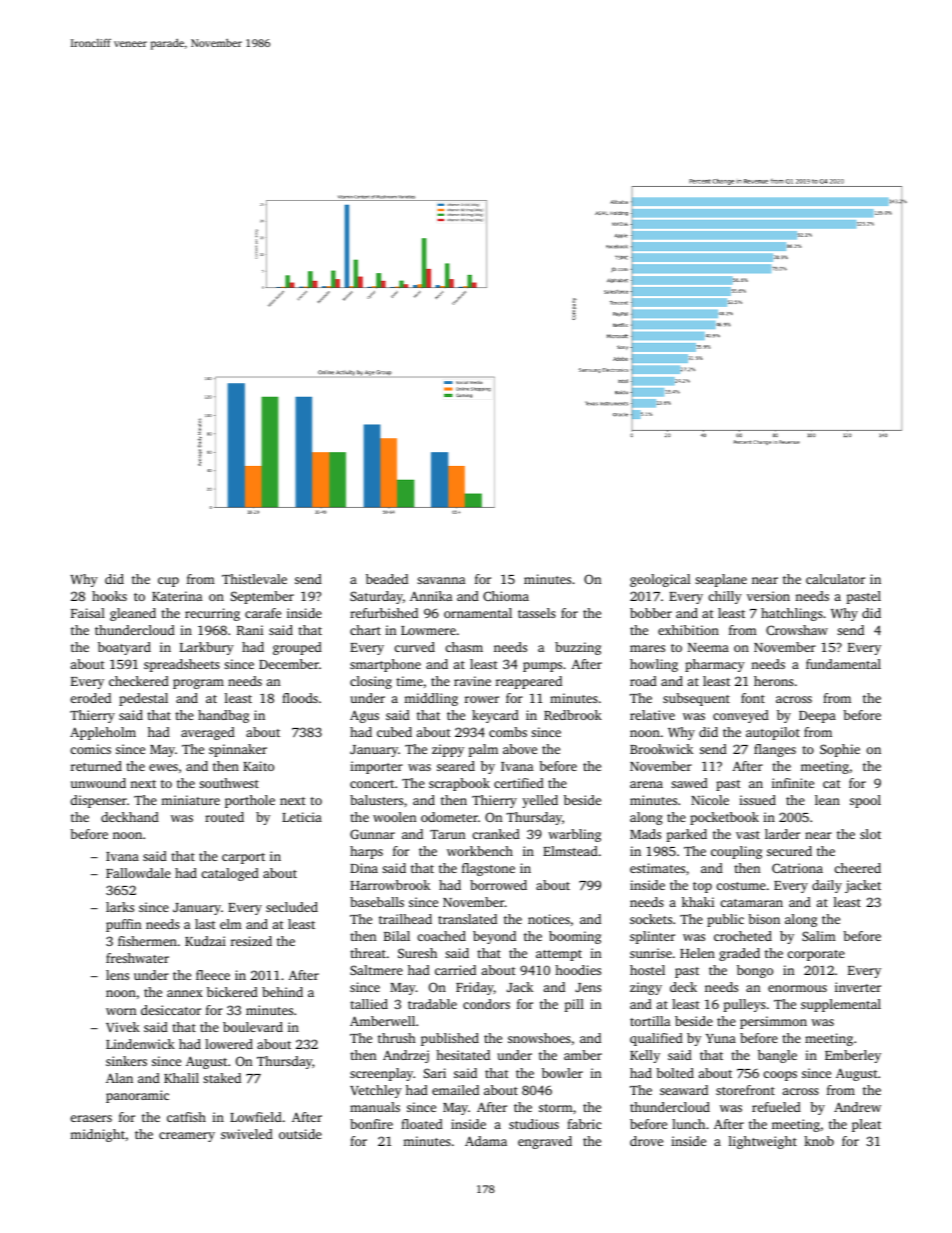  What do you see at coordinates (570, 851) in the image?
I see `Elmstead` at bounding box center [570, 851].
